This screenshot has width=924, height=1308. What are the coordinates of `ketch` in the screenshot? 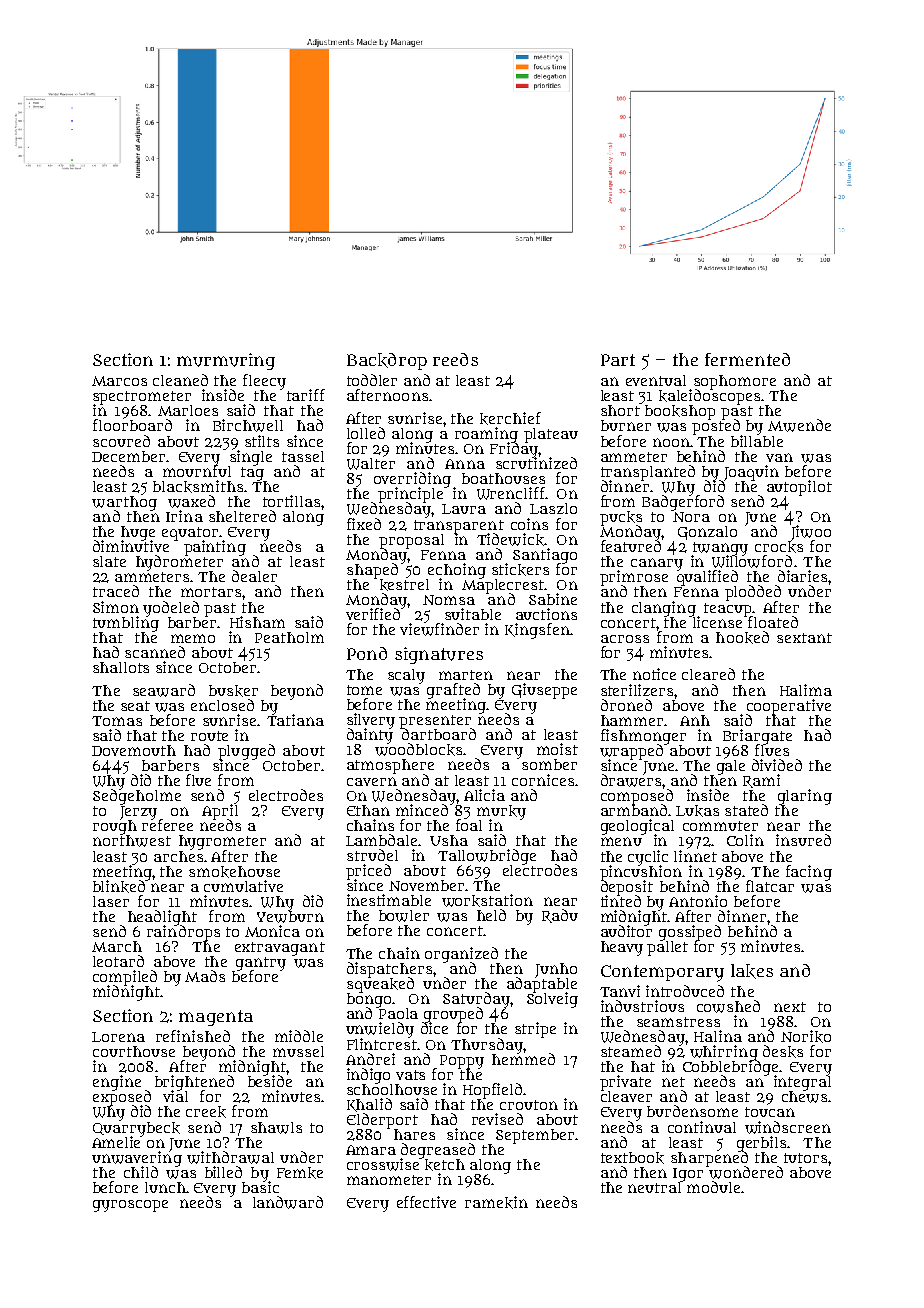 It's located at (445, 1165).
